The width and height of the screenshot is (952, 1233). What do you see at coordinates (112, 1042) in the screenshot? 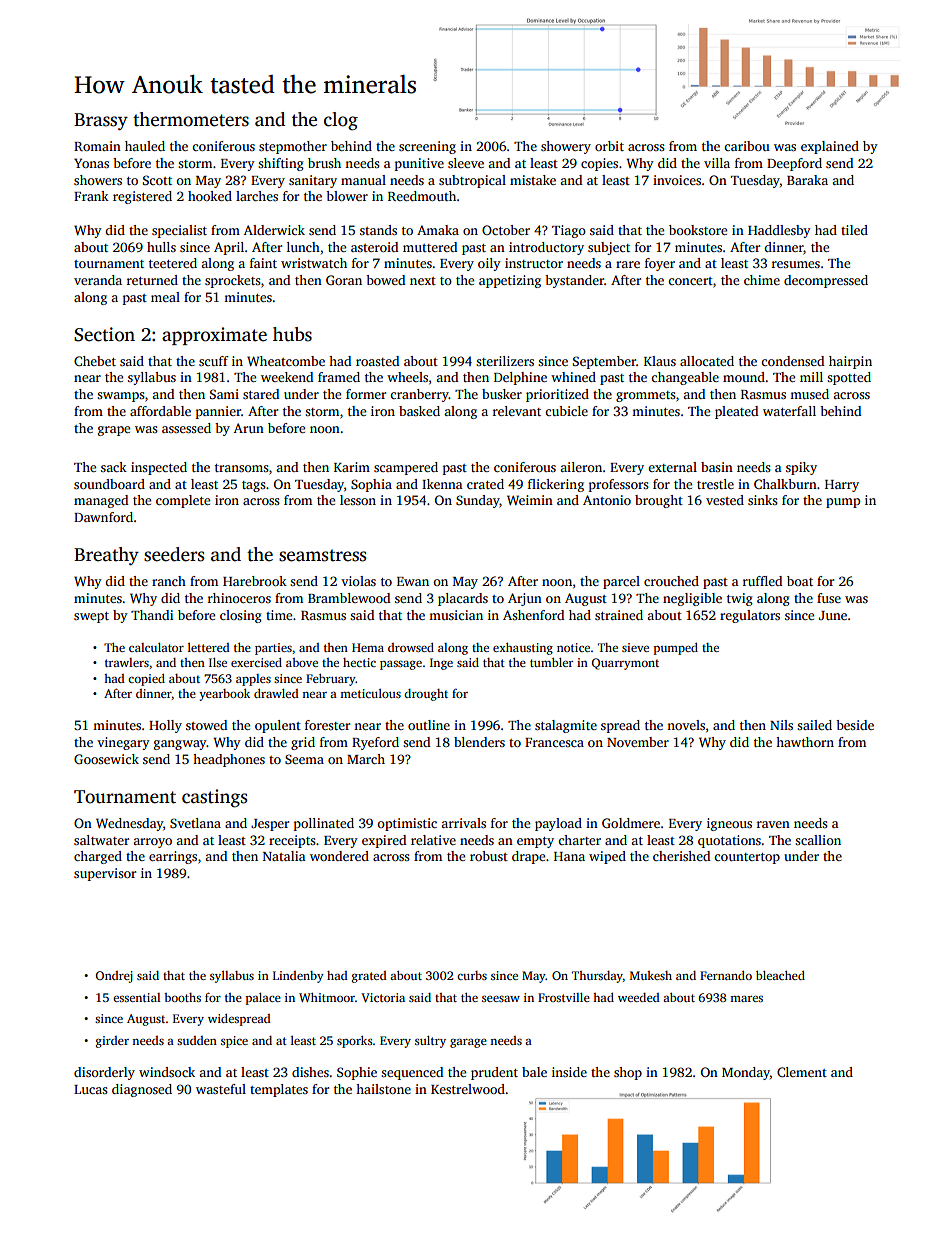
I see `girder` at bounding box center [112, 1042].
